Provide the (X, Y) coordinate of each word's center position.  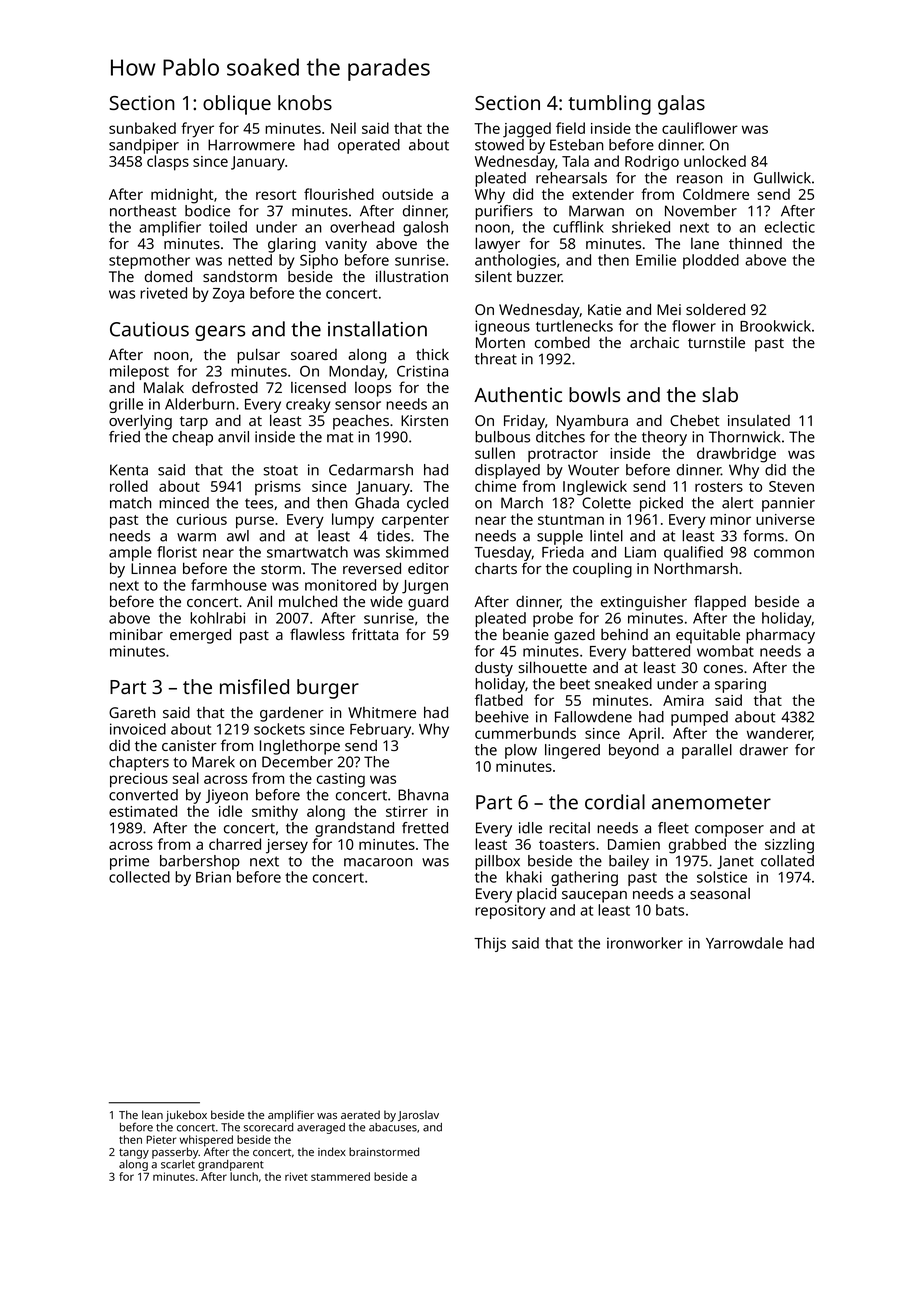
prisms (278, 488)
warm (196, 537)
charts (496, 568)
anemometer (711, 803)
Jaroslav (418, 1115)
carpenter (415, 522)
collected (139, 877)
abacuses (393, 1127)
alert (737, 503)
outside (407, 194)
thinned (755, 243)
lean (152, 1114)
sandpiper (144, 146)
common (784, 553)
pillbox (497, 862)
